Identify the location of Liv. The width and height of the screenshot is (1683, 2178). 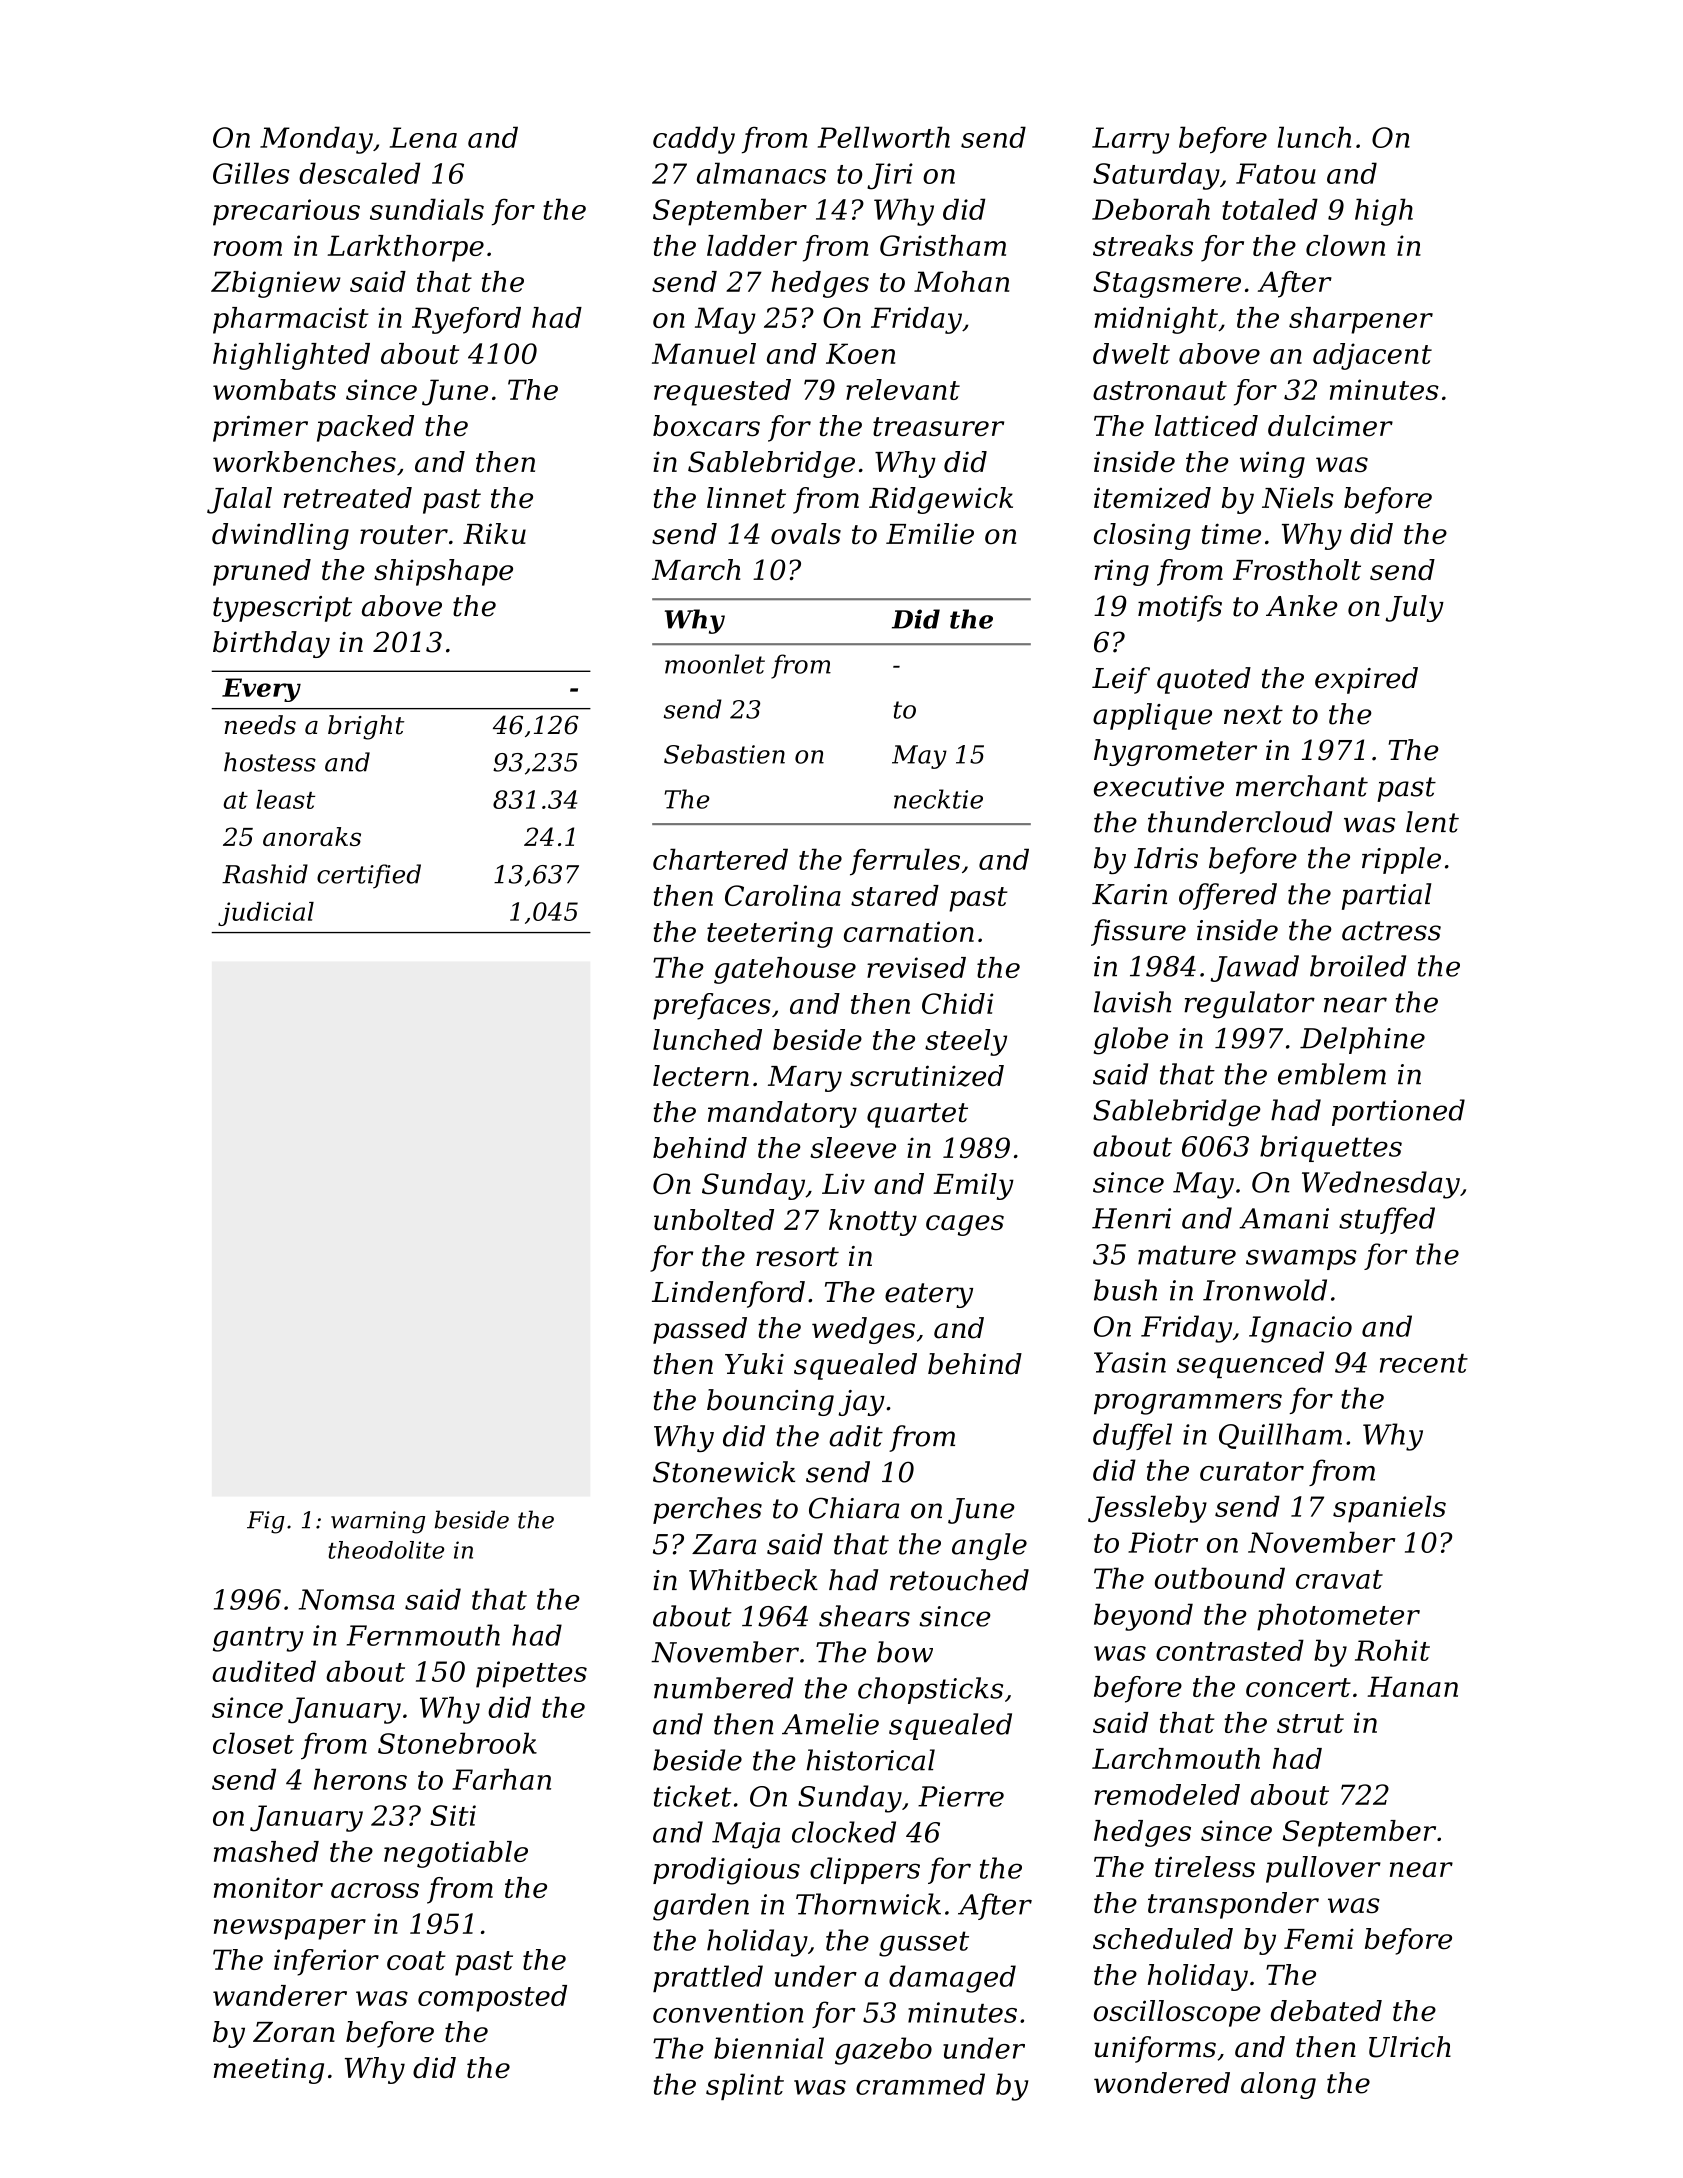
(843, 1183).
